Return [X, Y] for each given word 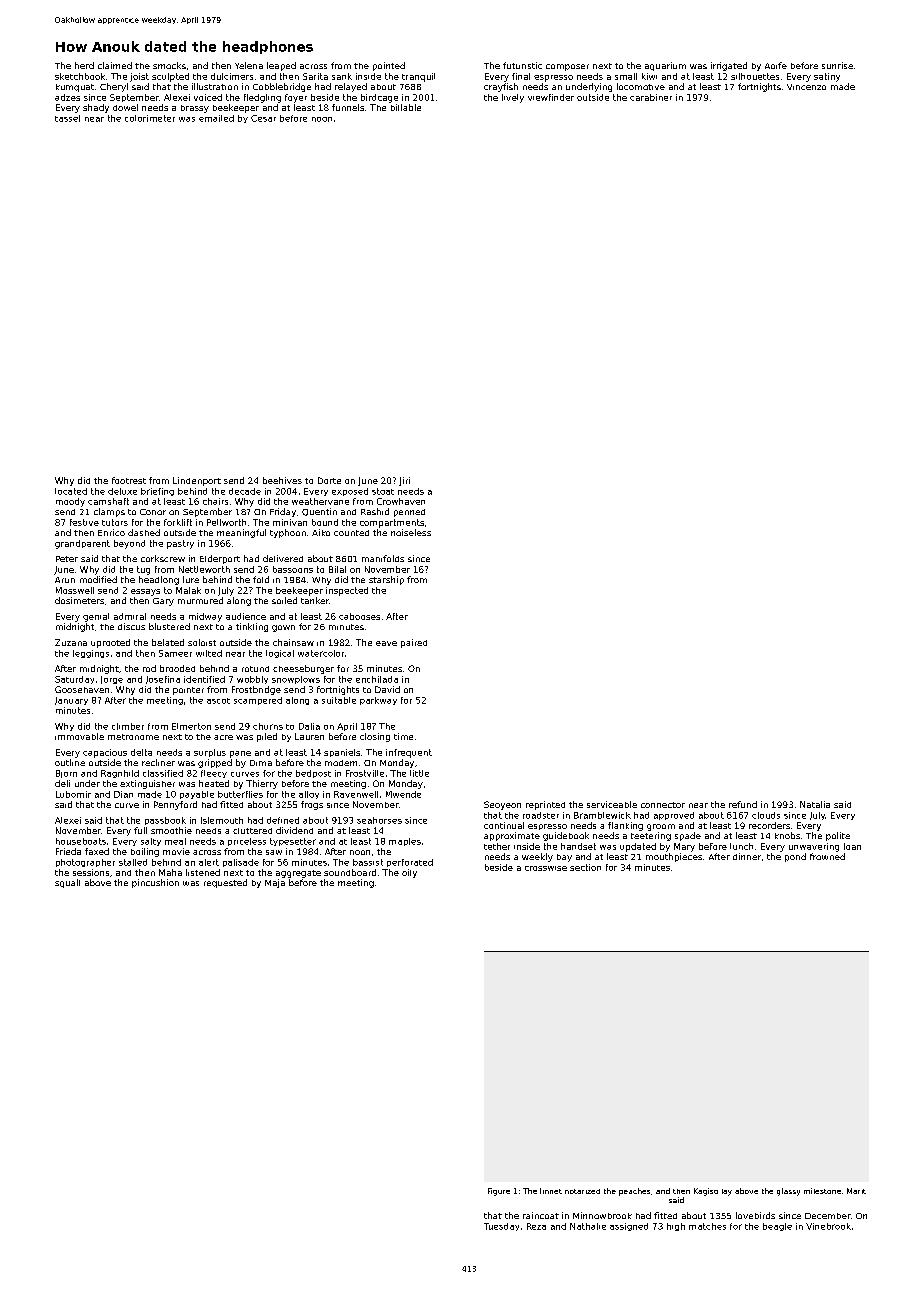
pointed [389, 66]
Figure [499, 1192]
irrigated [729, 66]
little [419, 773]
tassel [67, 118]
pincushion [155, 883]
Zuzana [71, 642]
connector [663, 805]
